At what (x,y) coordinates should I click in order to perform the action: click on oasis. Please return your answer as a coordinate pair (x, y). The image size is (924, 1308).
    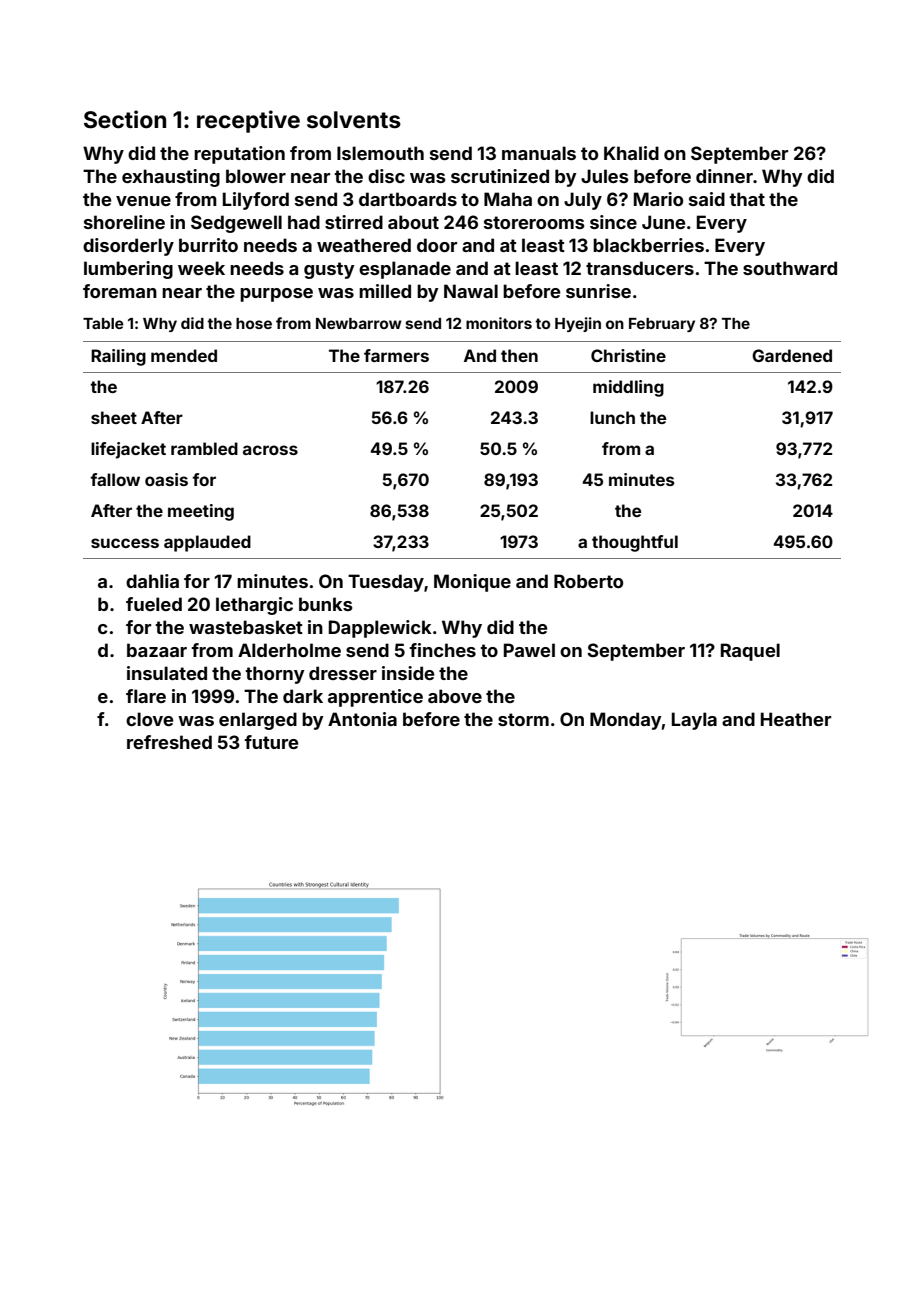
    Looking at the image, I should click on (166, 479).
